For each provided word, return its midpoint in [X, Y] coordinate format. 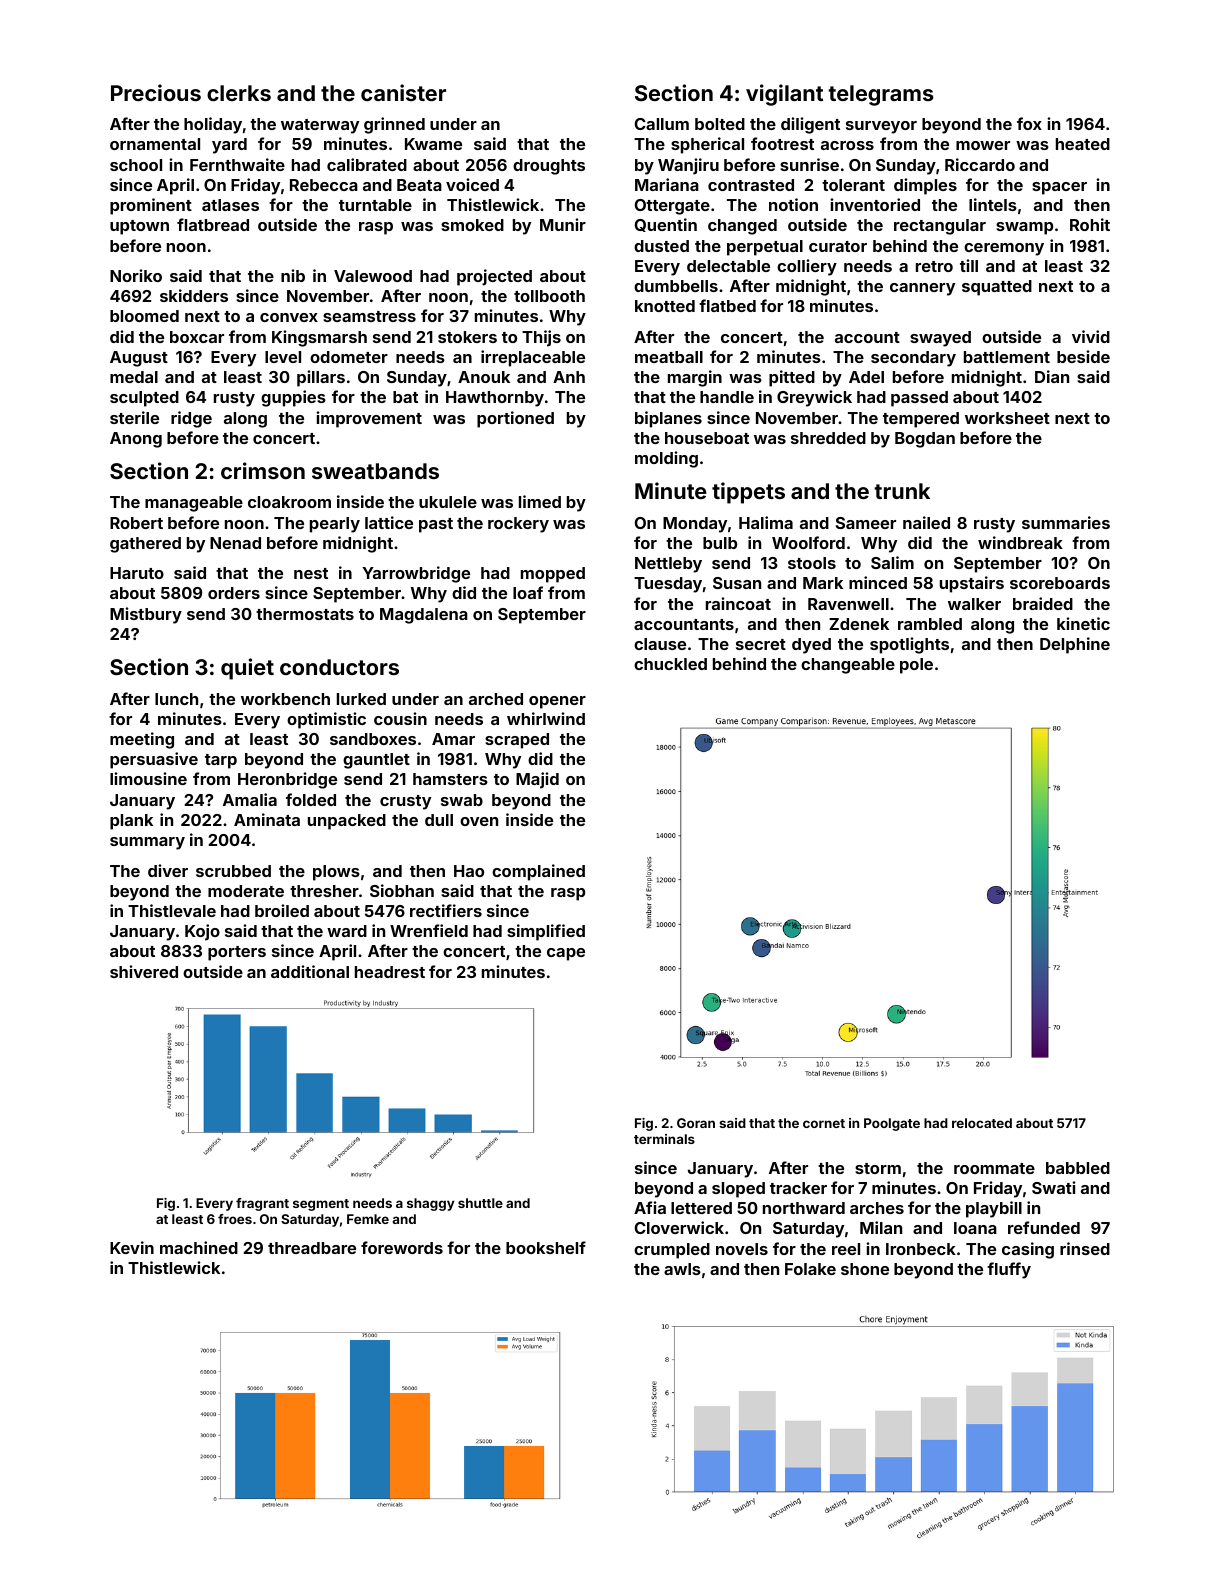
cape [566, 954]
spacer [1059, 188]
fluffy [1009, 1270]
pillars [321, 378]
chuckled [670, 664]
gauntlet [376, 761]
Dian [1052, 376]
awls [682, 1269]
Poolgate [892, 1124]
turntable [375, 205]
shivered [144, 971]
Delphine [1075, 645]
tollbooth [549, 296]
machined [199, 1247]
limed [540, 501]
